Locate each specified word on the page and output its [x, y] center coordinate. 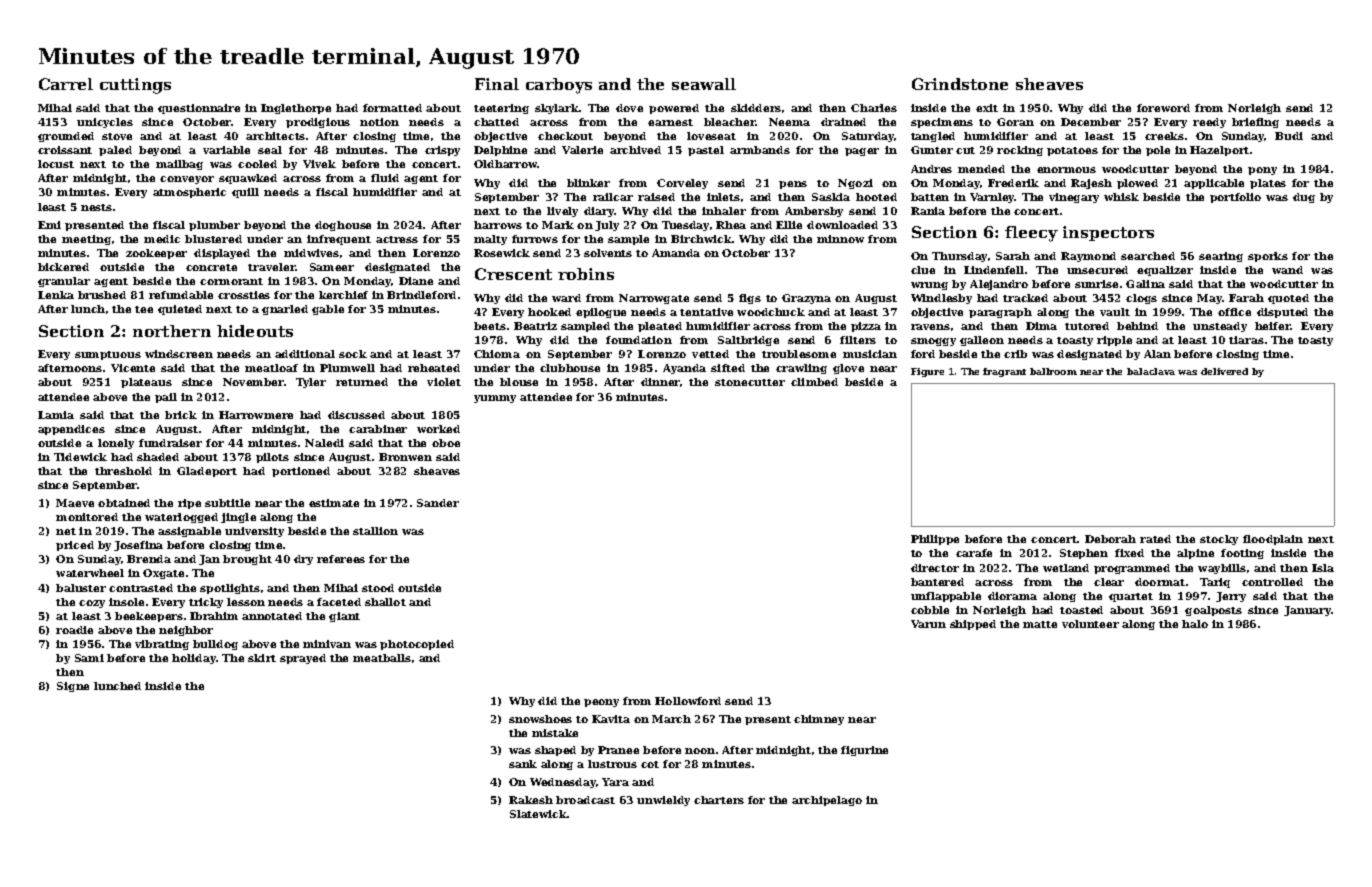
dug [1304, 198]
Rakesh [531, 800]
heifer [1273, 326]
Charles [874, 108]
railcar [613, 197]
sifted [728, 368]
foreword [1163, 108]
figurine [864, 751]
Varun [928, 624]
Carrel [66, 84]
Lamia [56, 415]
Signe [73, 687]
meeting [86, 240]
